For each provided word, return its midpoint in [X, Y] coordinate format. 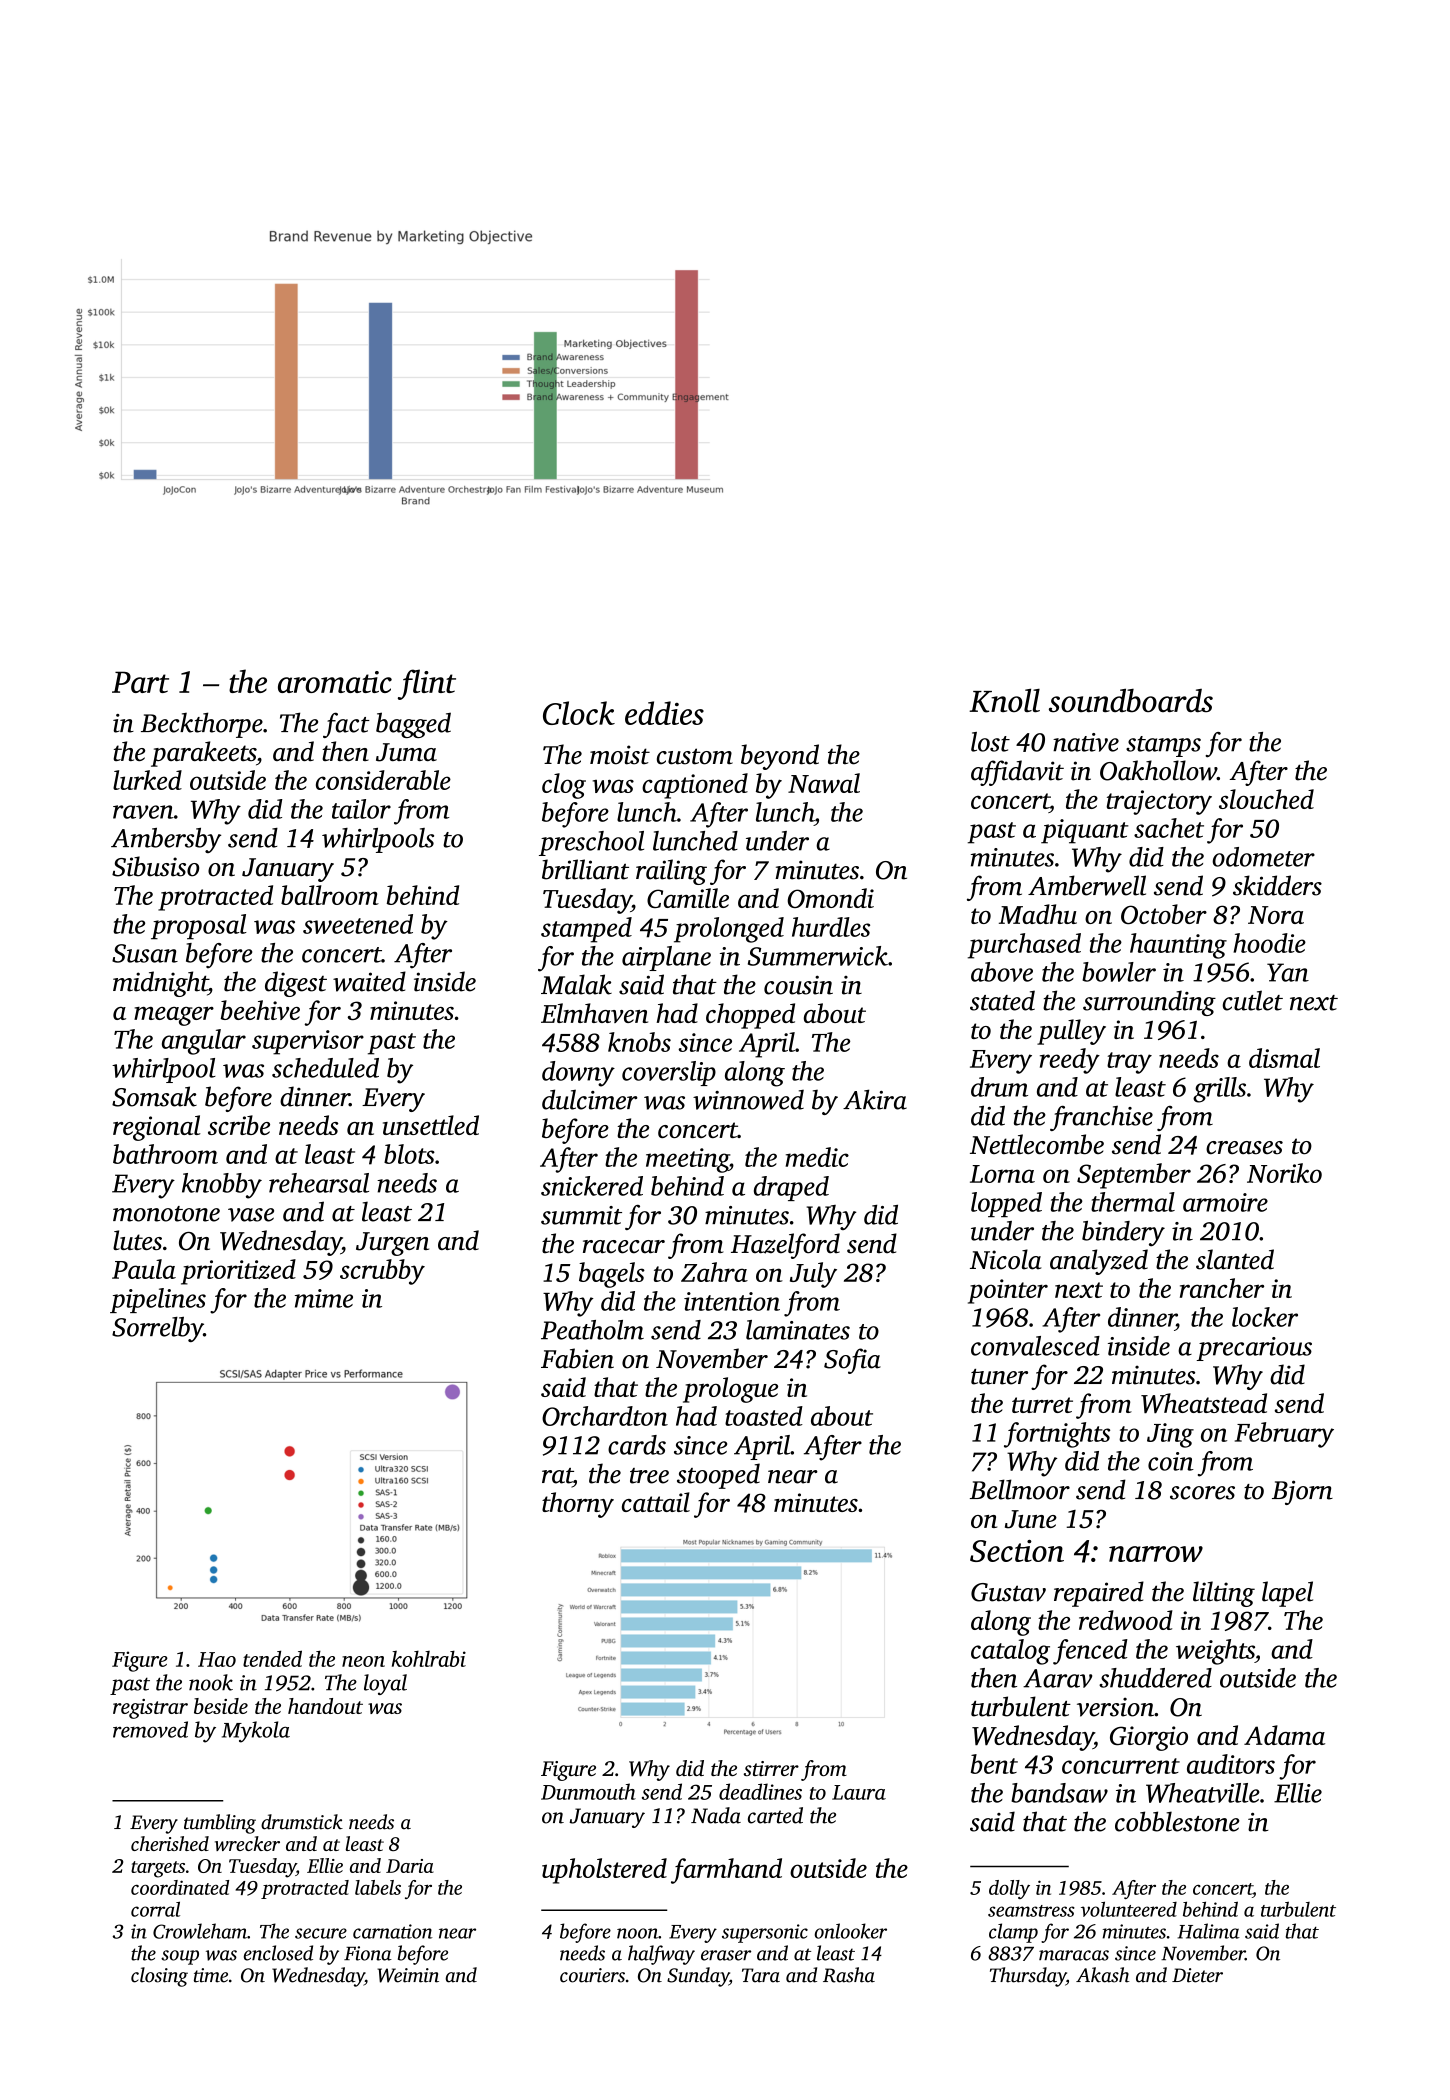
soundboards [1131, 700]
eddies [664, 713]
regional [157, 1128]
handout [325, 1706]
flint [427, 684]
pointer [1008, 1291]
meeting [687, 1160]
